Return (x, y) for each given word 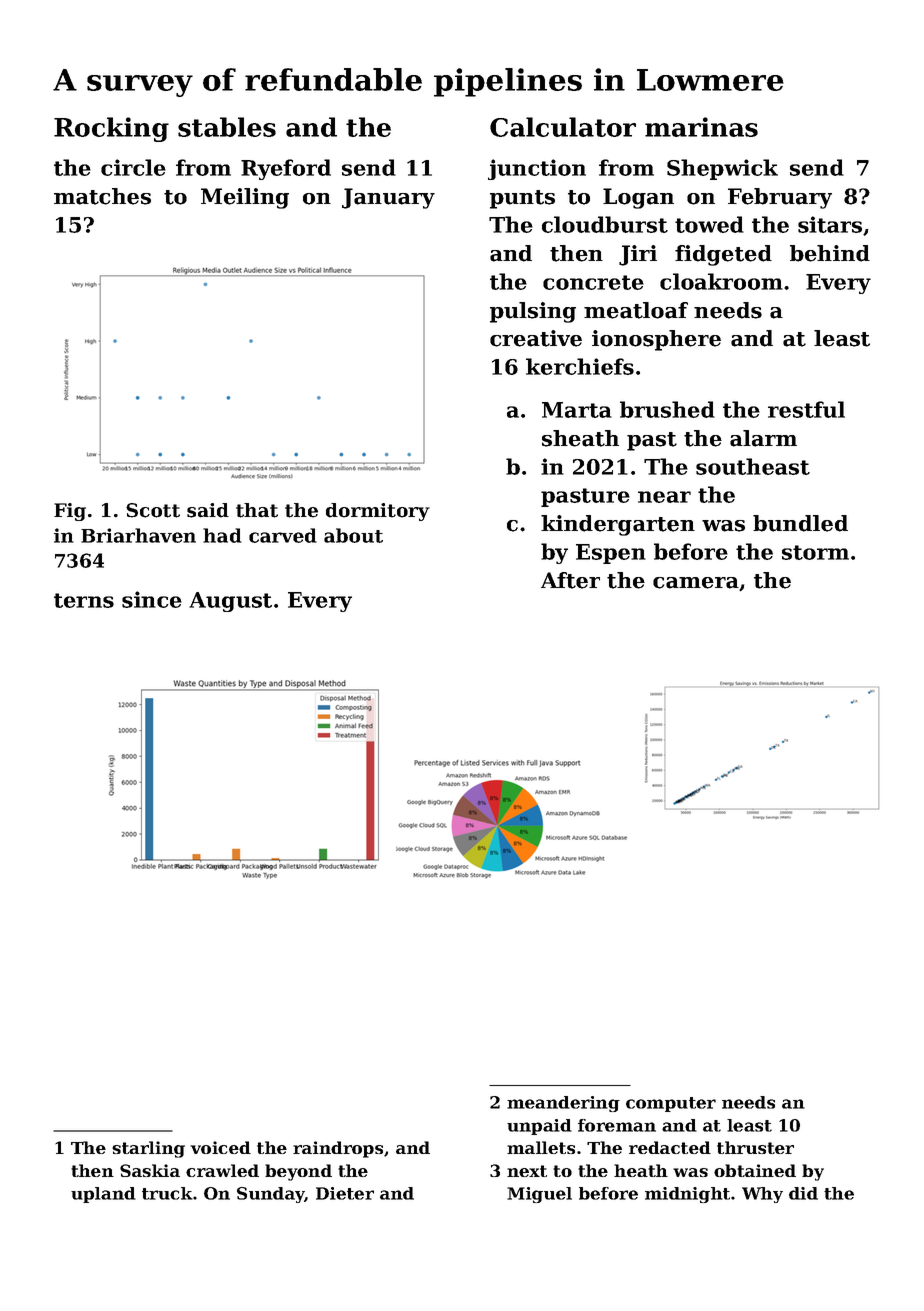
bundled (800, 523)
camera (696, 583)
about (353, 535)
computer (671, 1104)
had (222, 535)
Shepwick (722, 169)
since (152, 599)
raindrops (338, 1149)
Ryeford (286, 169)
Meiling (245, 198)
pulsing (533, 312)
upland (103, 1195)
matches (102, 196)
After (570, 580)
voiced (220, 1147)
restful (806, 409)
